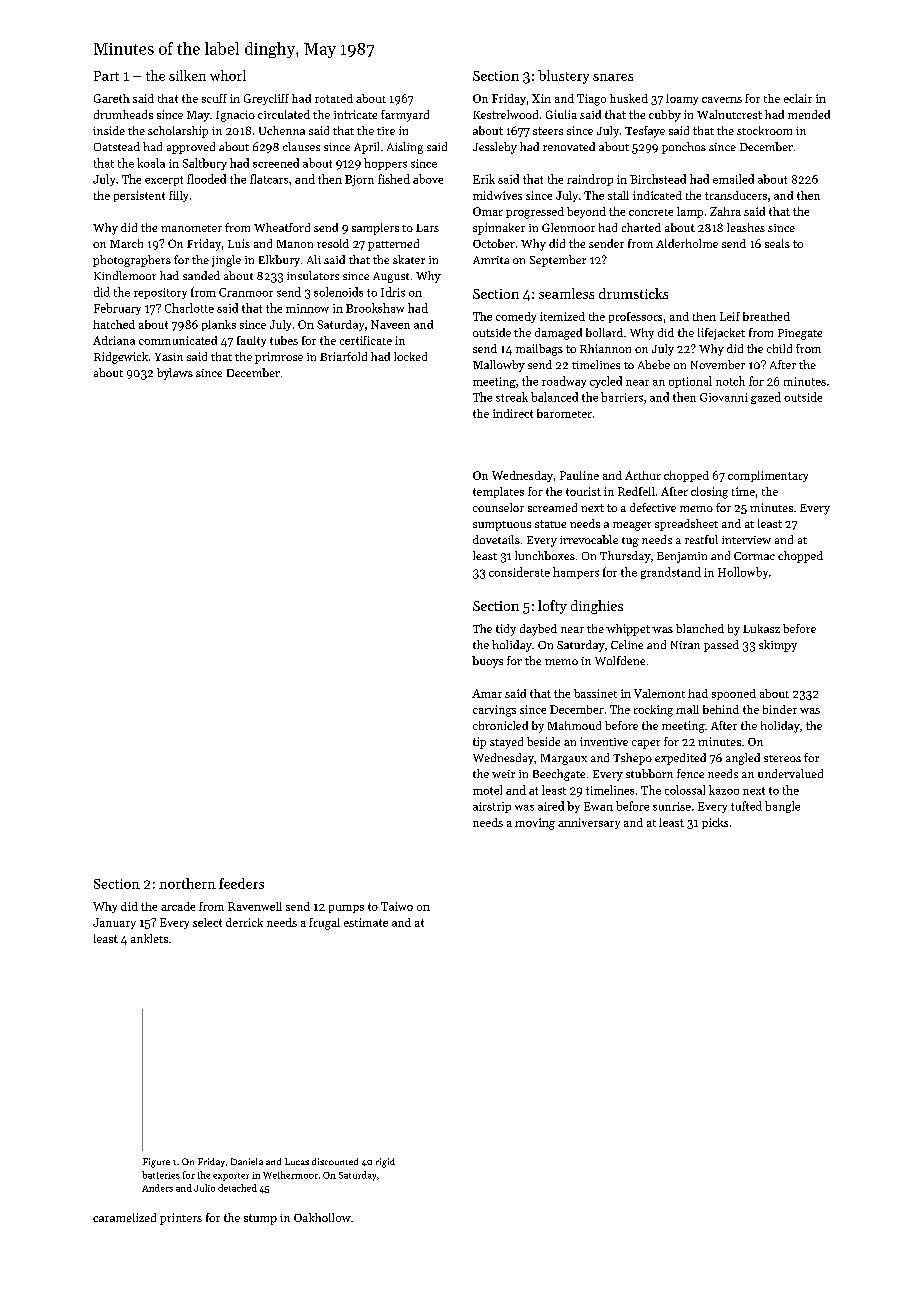 The image size is (924, 1308). Describe the element at coordinates (397, 906) in the image. I see `Taiwo` at that location.
